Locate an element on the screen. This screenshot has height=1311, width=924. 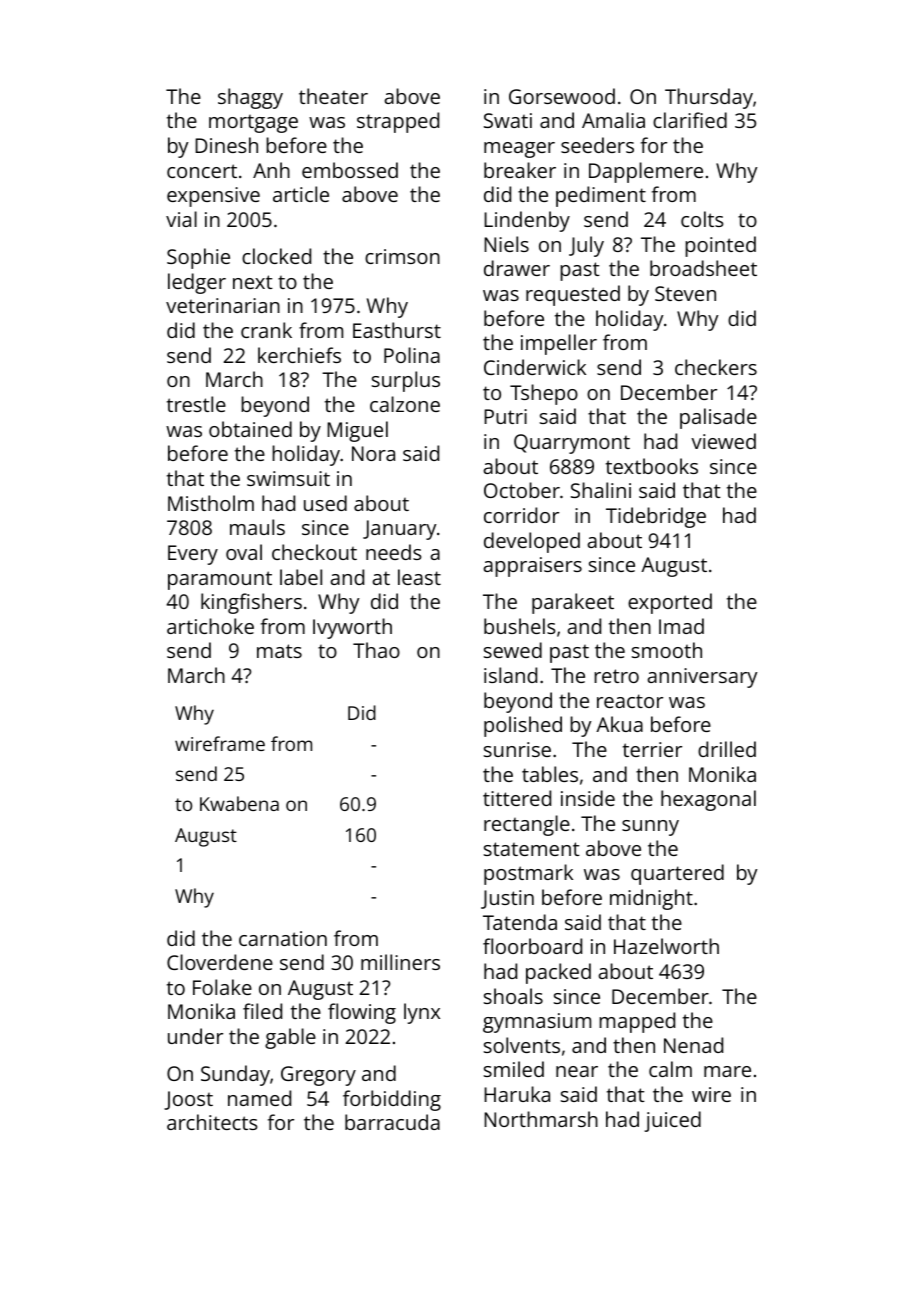
near is located at coordinates (577, 1071).
